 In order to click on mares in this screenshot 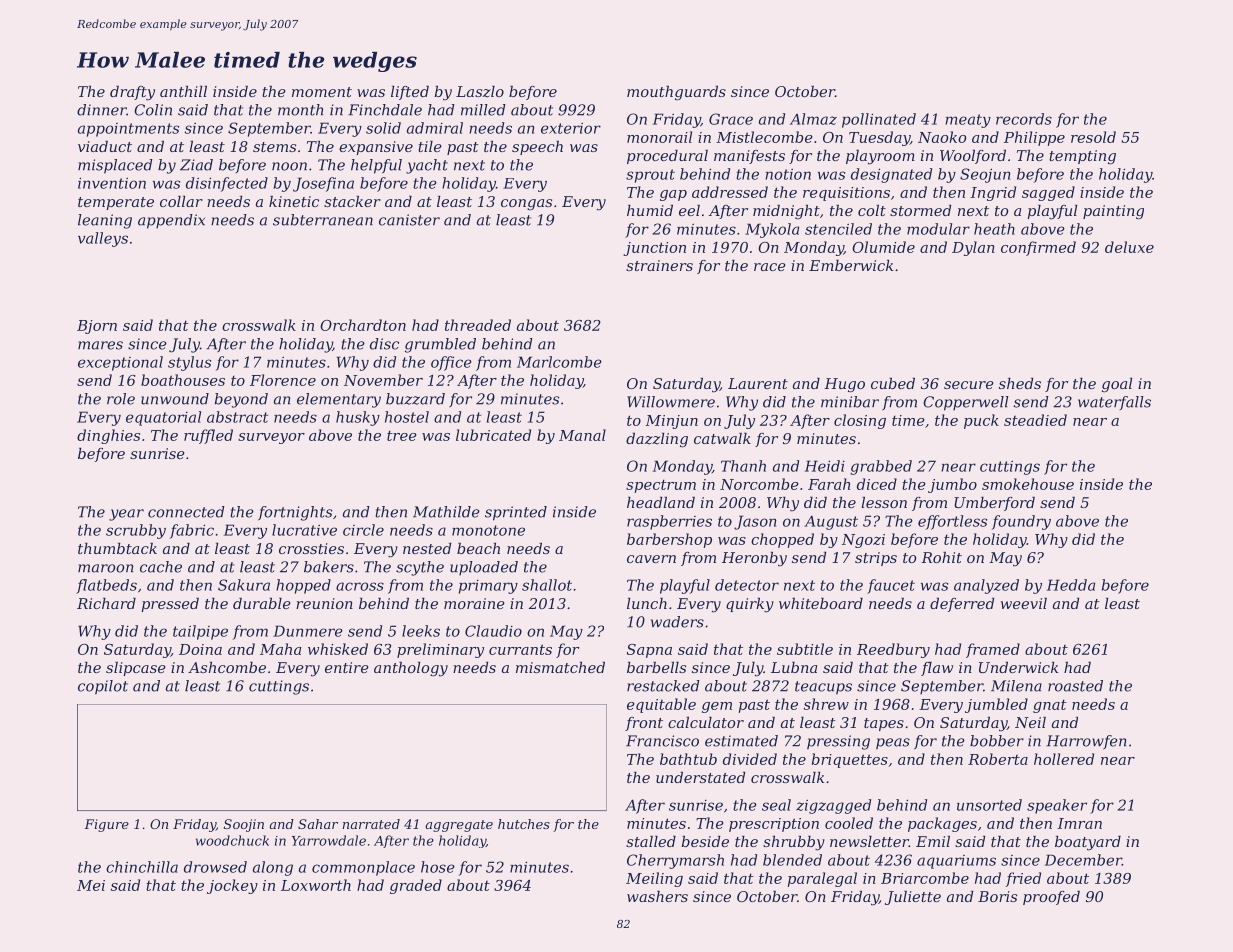, I will do `click(100, 345)`.
